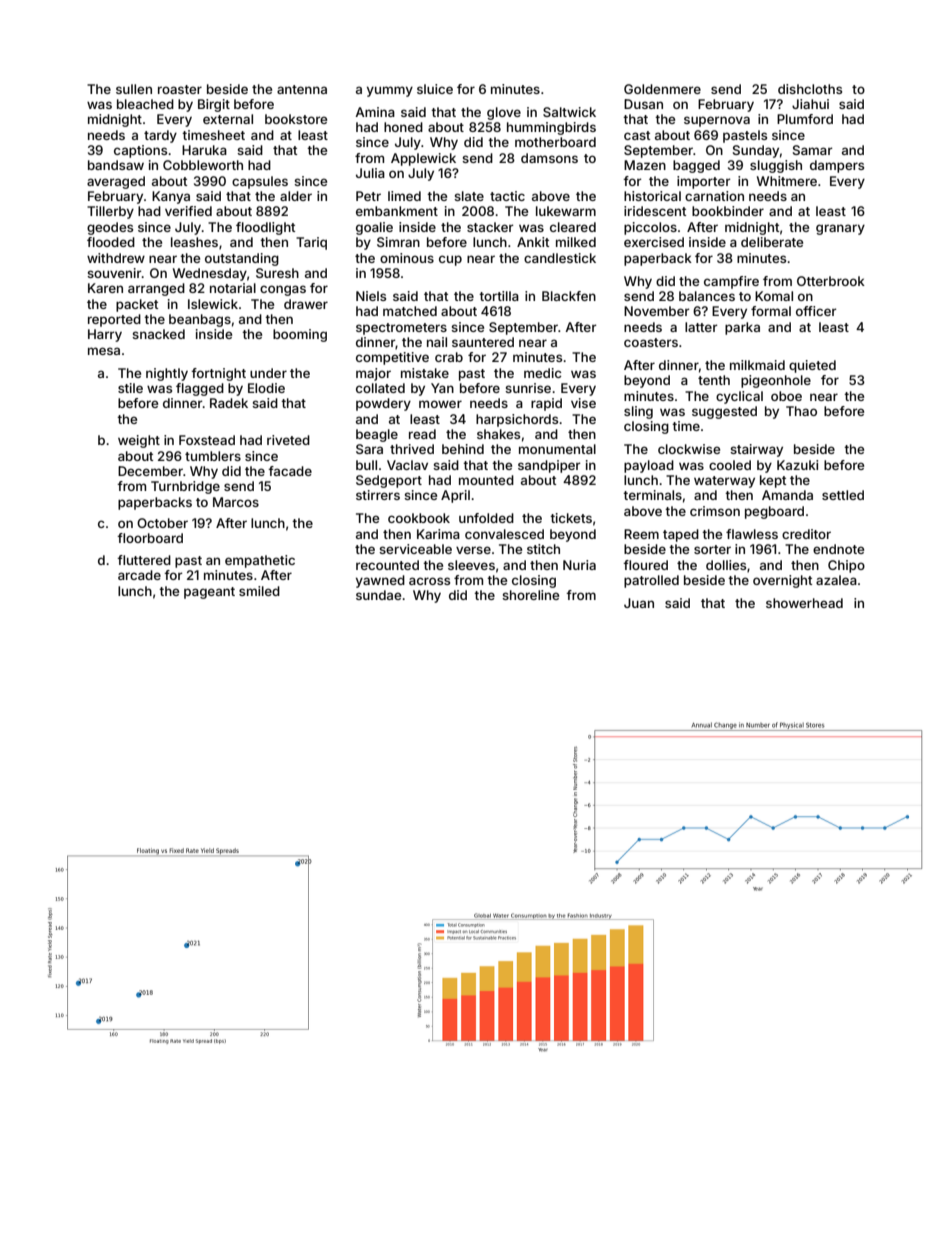 The height and width of the image is (1233, 952). Describe the element at coordinates (158, 334) in the image. I see `snacked` at that location.
